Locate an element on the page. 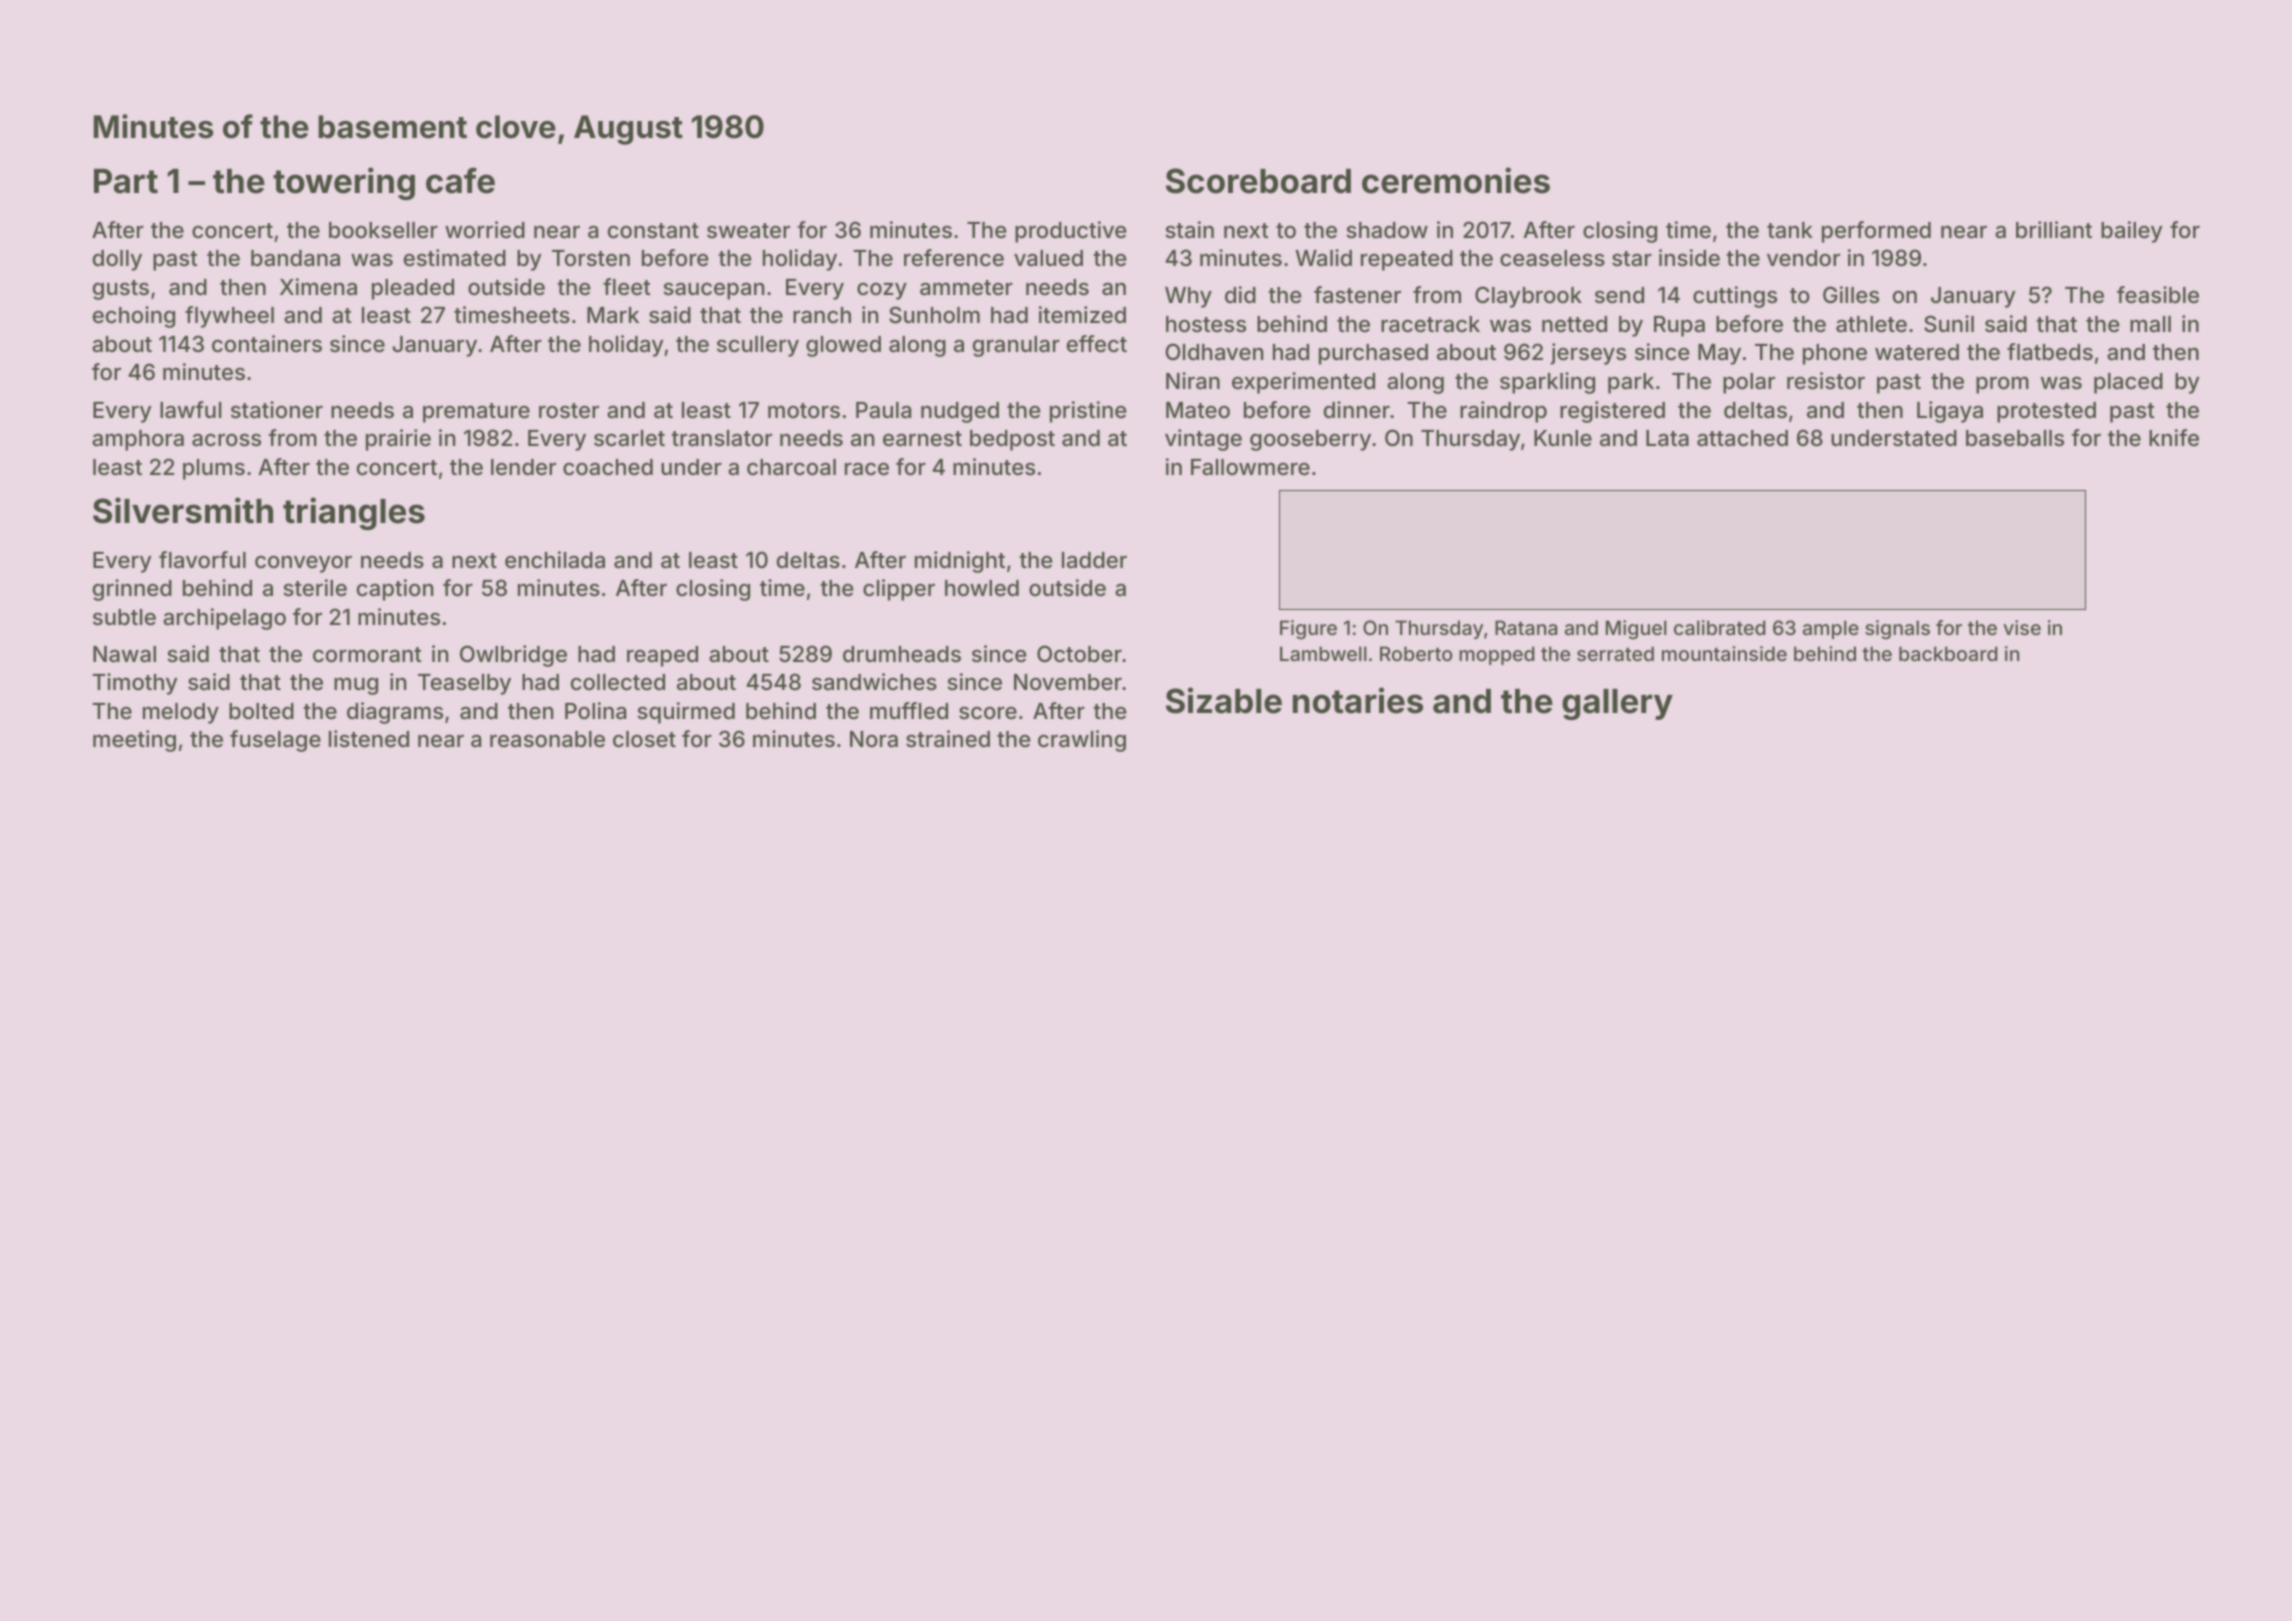 The height and width of the image is (1621, 2292). effect is located at coordinates (1097, 343).
